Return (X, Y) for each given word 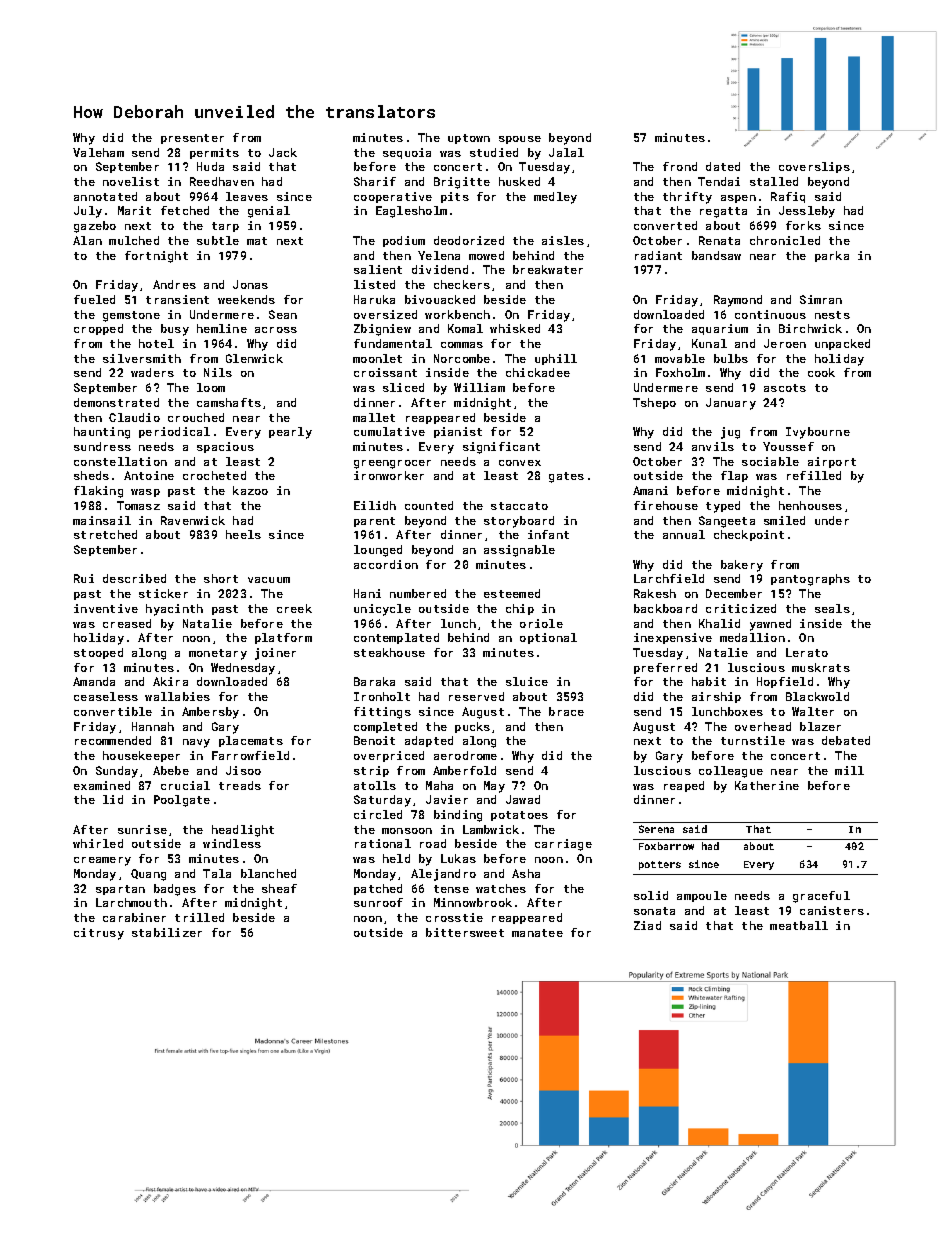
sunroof (378, 902)
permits (214, 153)
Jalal (566, 152)
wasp (145, 493)
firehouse (666, 505)
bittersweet (465, 932)
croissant (385, 372)
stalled (774, 181)
